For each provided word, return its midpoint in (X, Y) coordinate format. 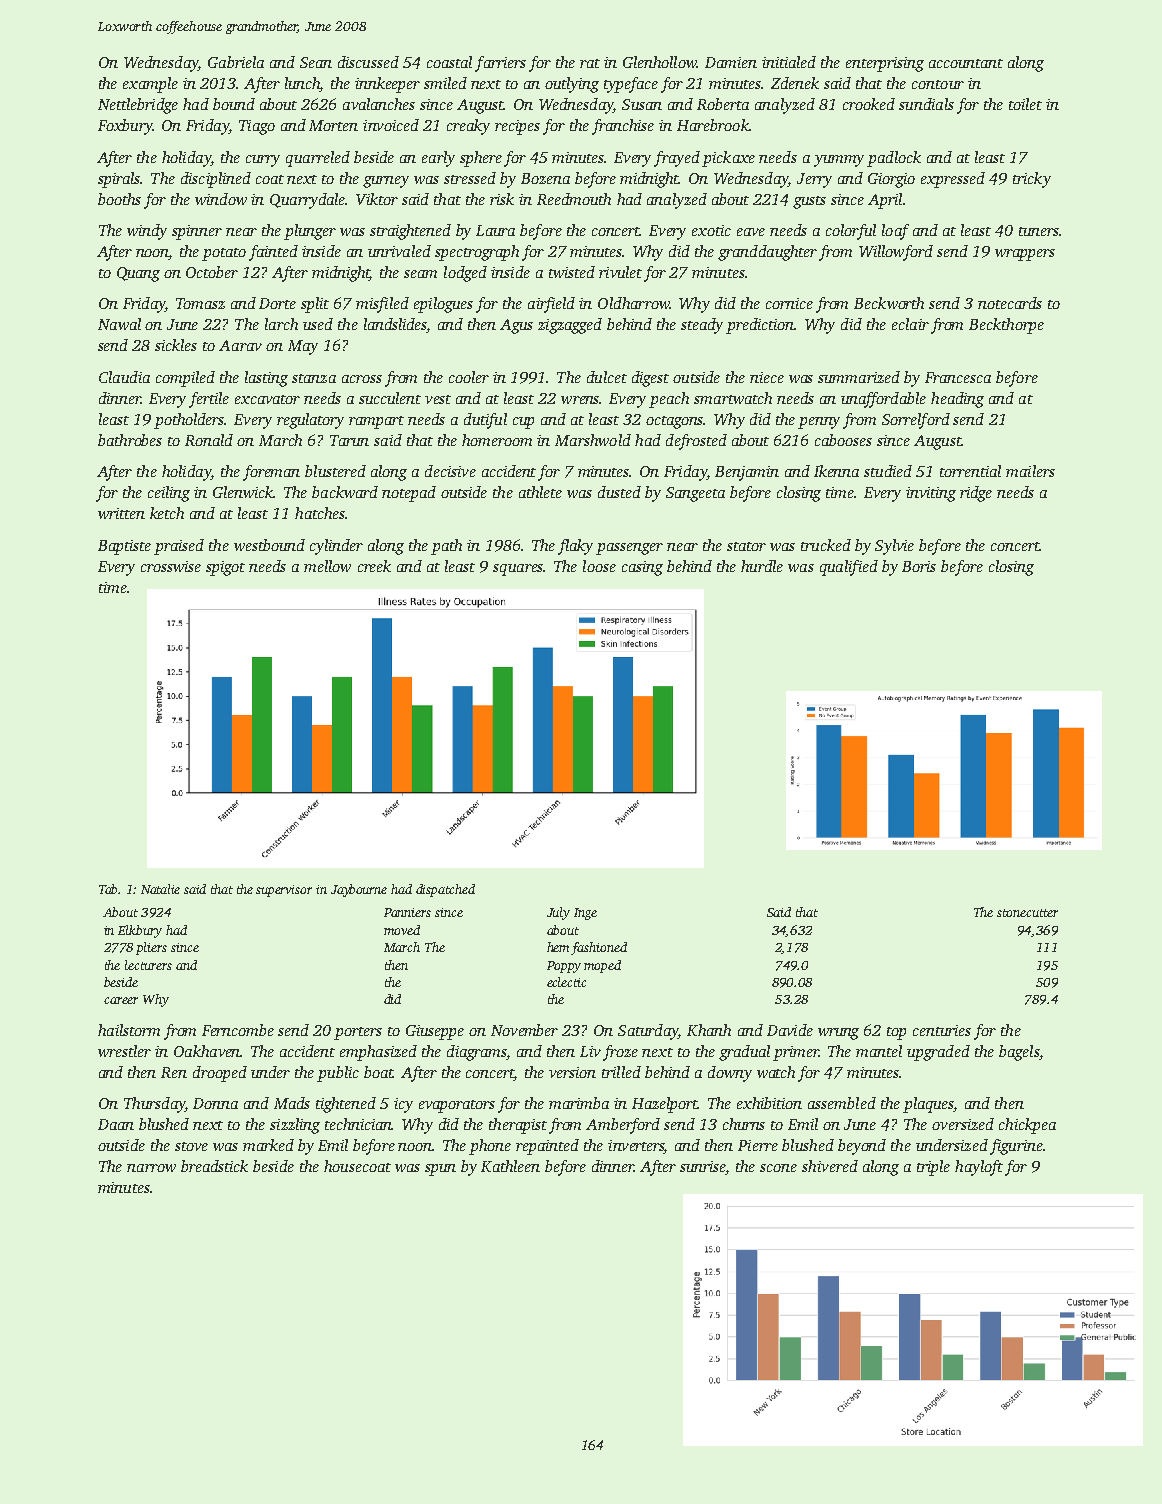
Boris (919, 566)
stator (746, 546)
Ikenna (836, 471)
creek (374, 566)
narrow (151, 1168)
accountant (966, 63)
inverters (636, 1147)
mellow (327, 566)
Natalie (160, 889)
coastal (449, 62)
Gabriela (236, 62)
